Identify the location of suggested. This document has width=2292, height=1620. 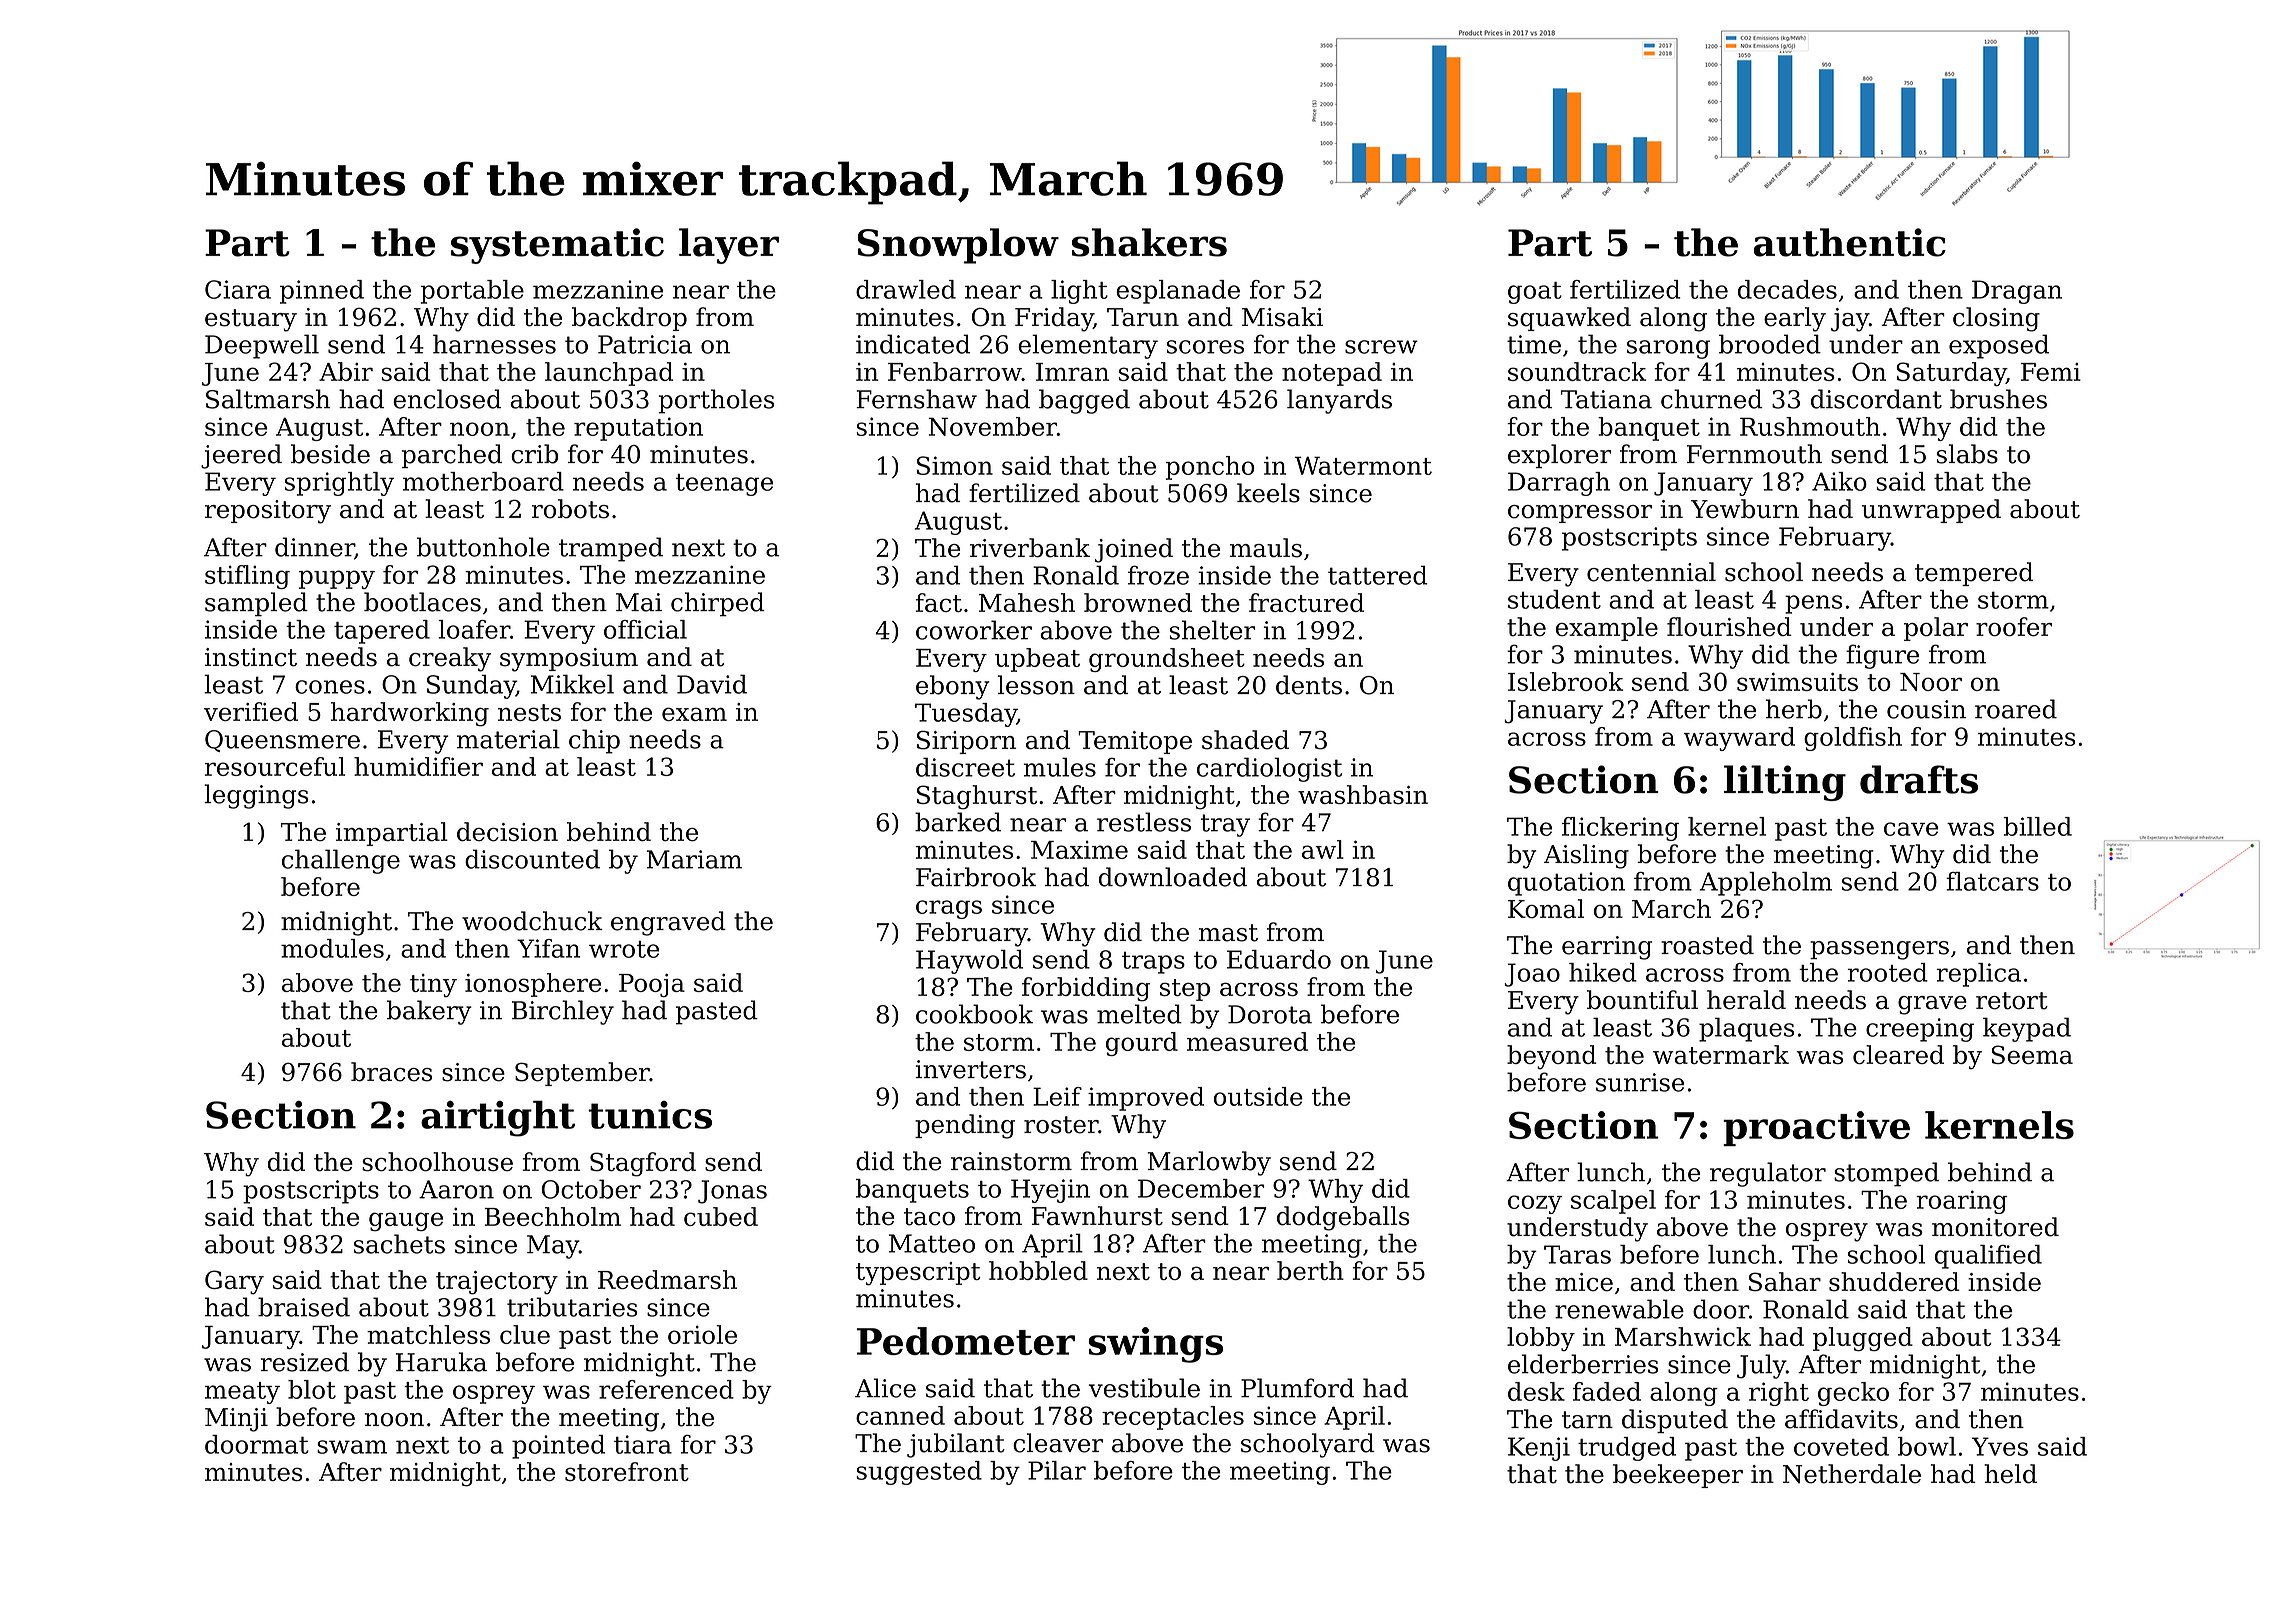
(919, 1473).
